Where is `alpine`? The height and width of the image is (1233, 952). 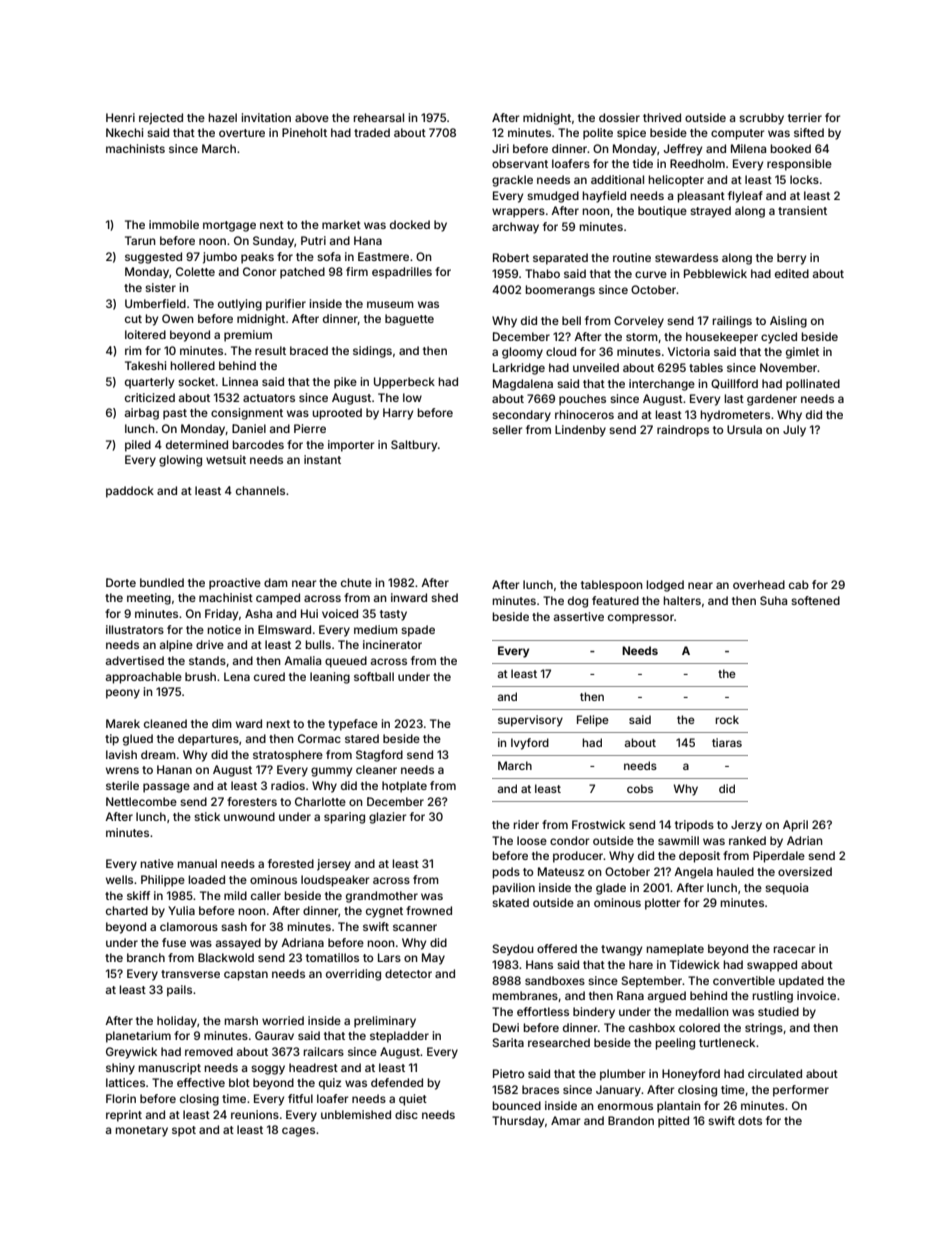 alpine is located at coordinates (176, 646).
